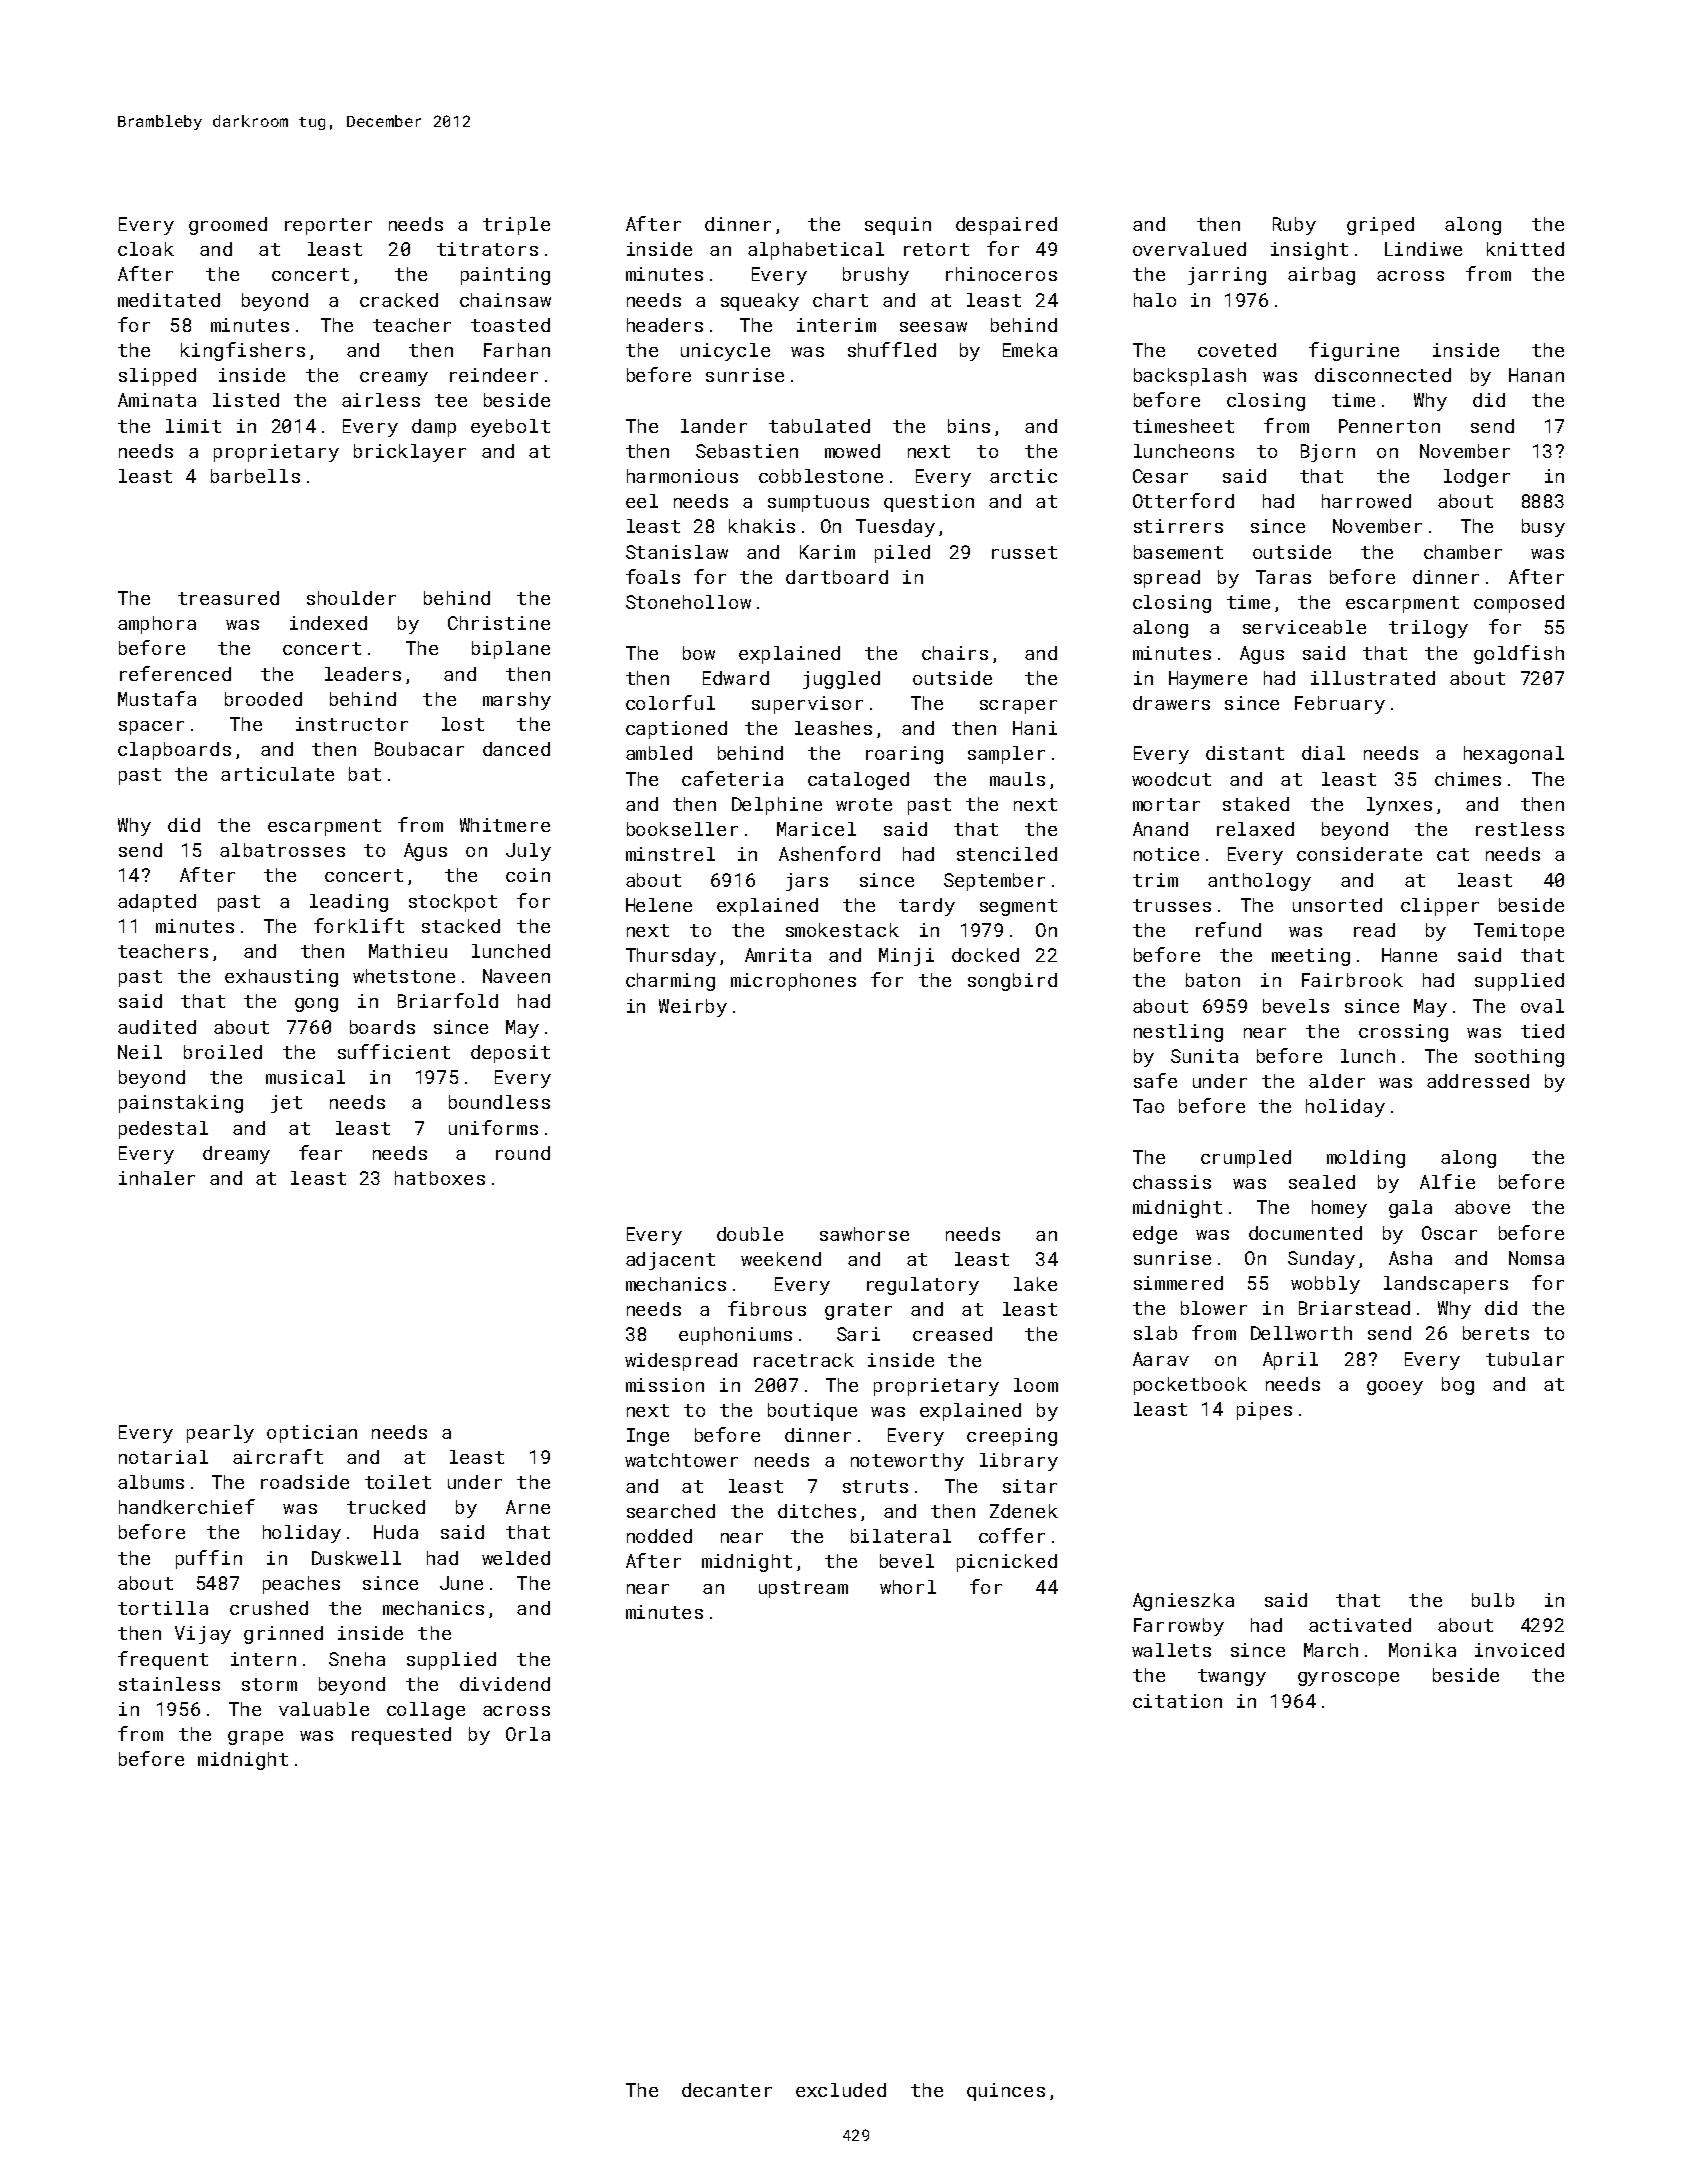 Image resolution: width=1683 pixels, height=2178 pixels. I want to click on crossing, so click(1403, 1033).
